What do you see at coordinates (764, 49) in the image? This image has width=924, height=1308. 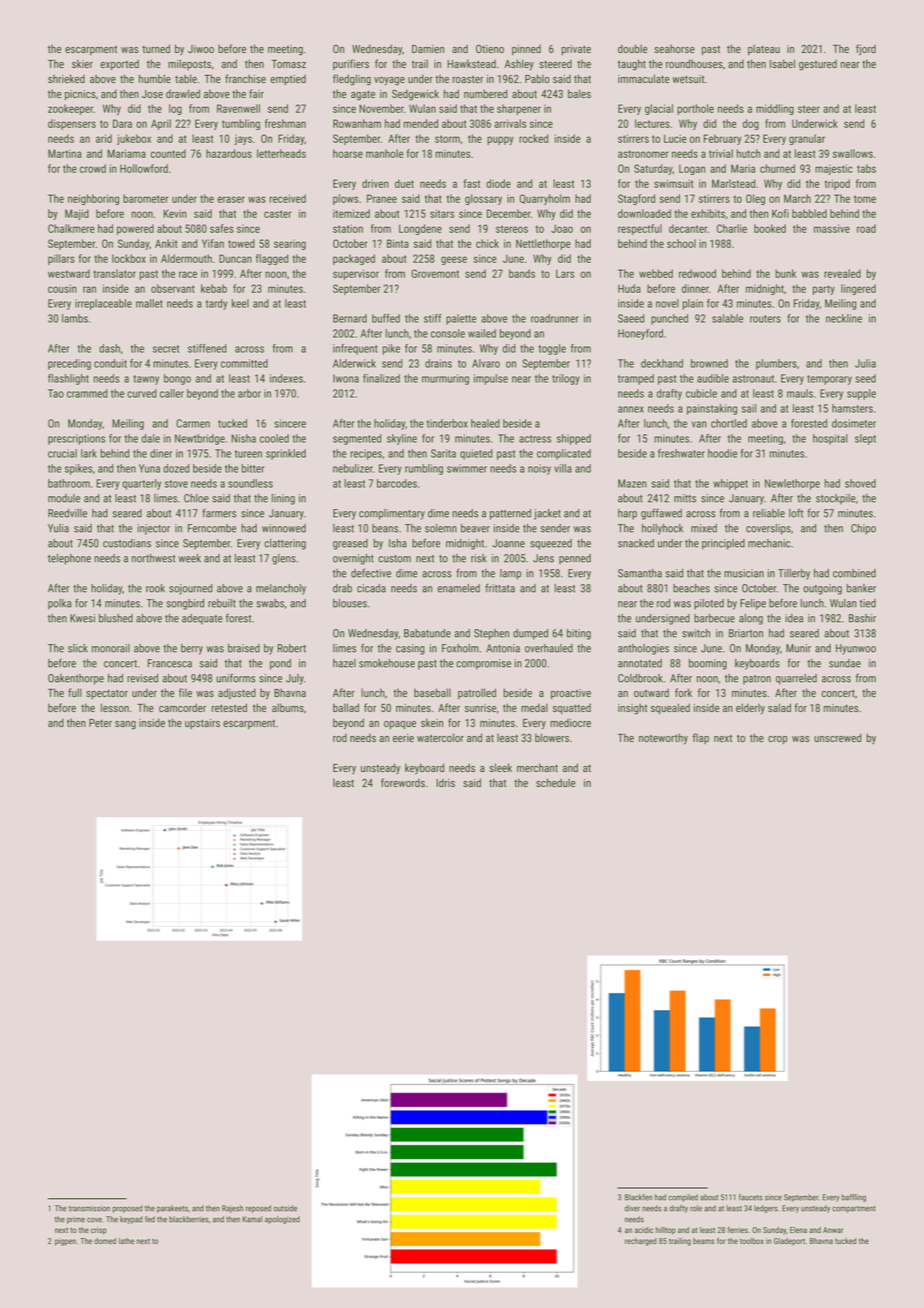 I see `plateau` at bounding box center [764, 49].
